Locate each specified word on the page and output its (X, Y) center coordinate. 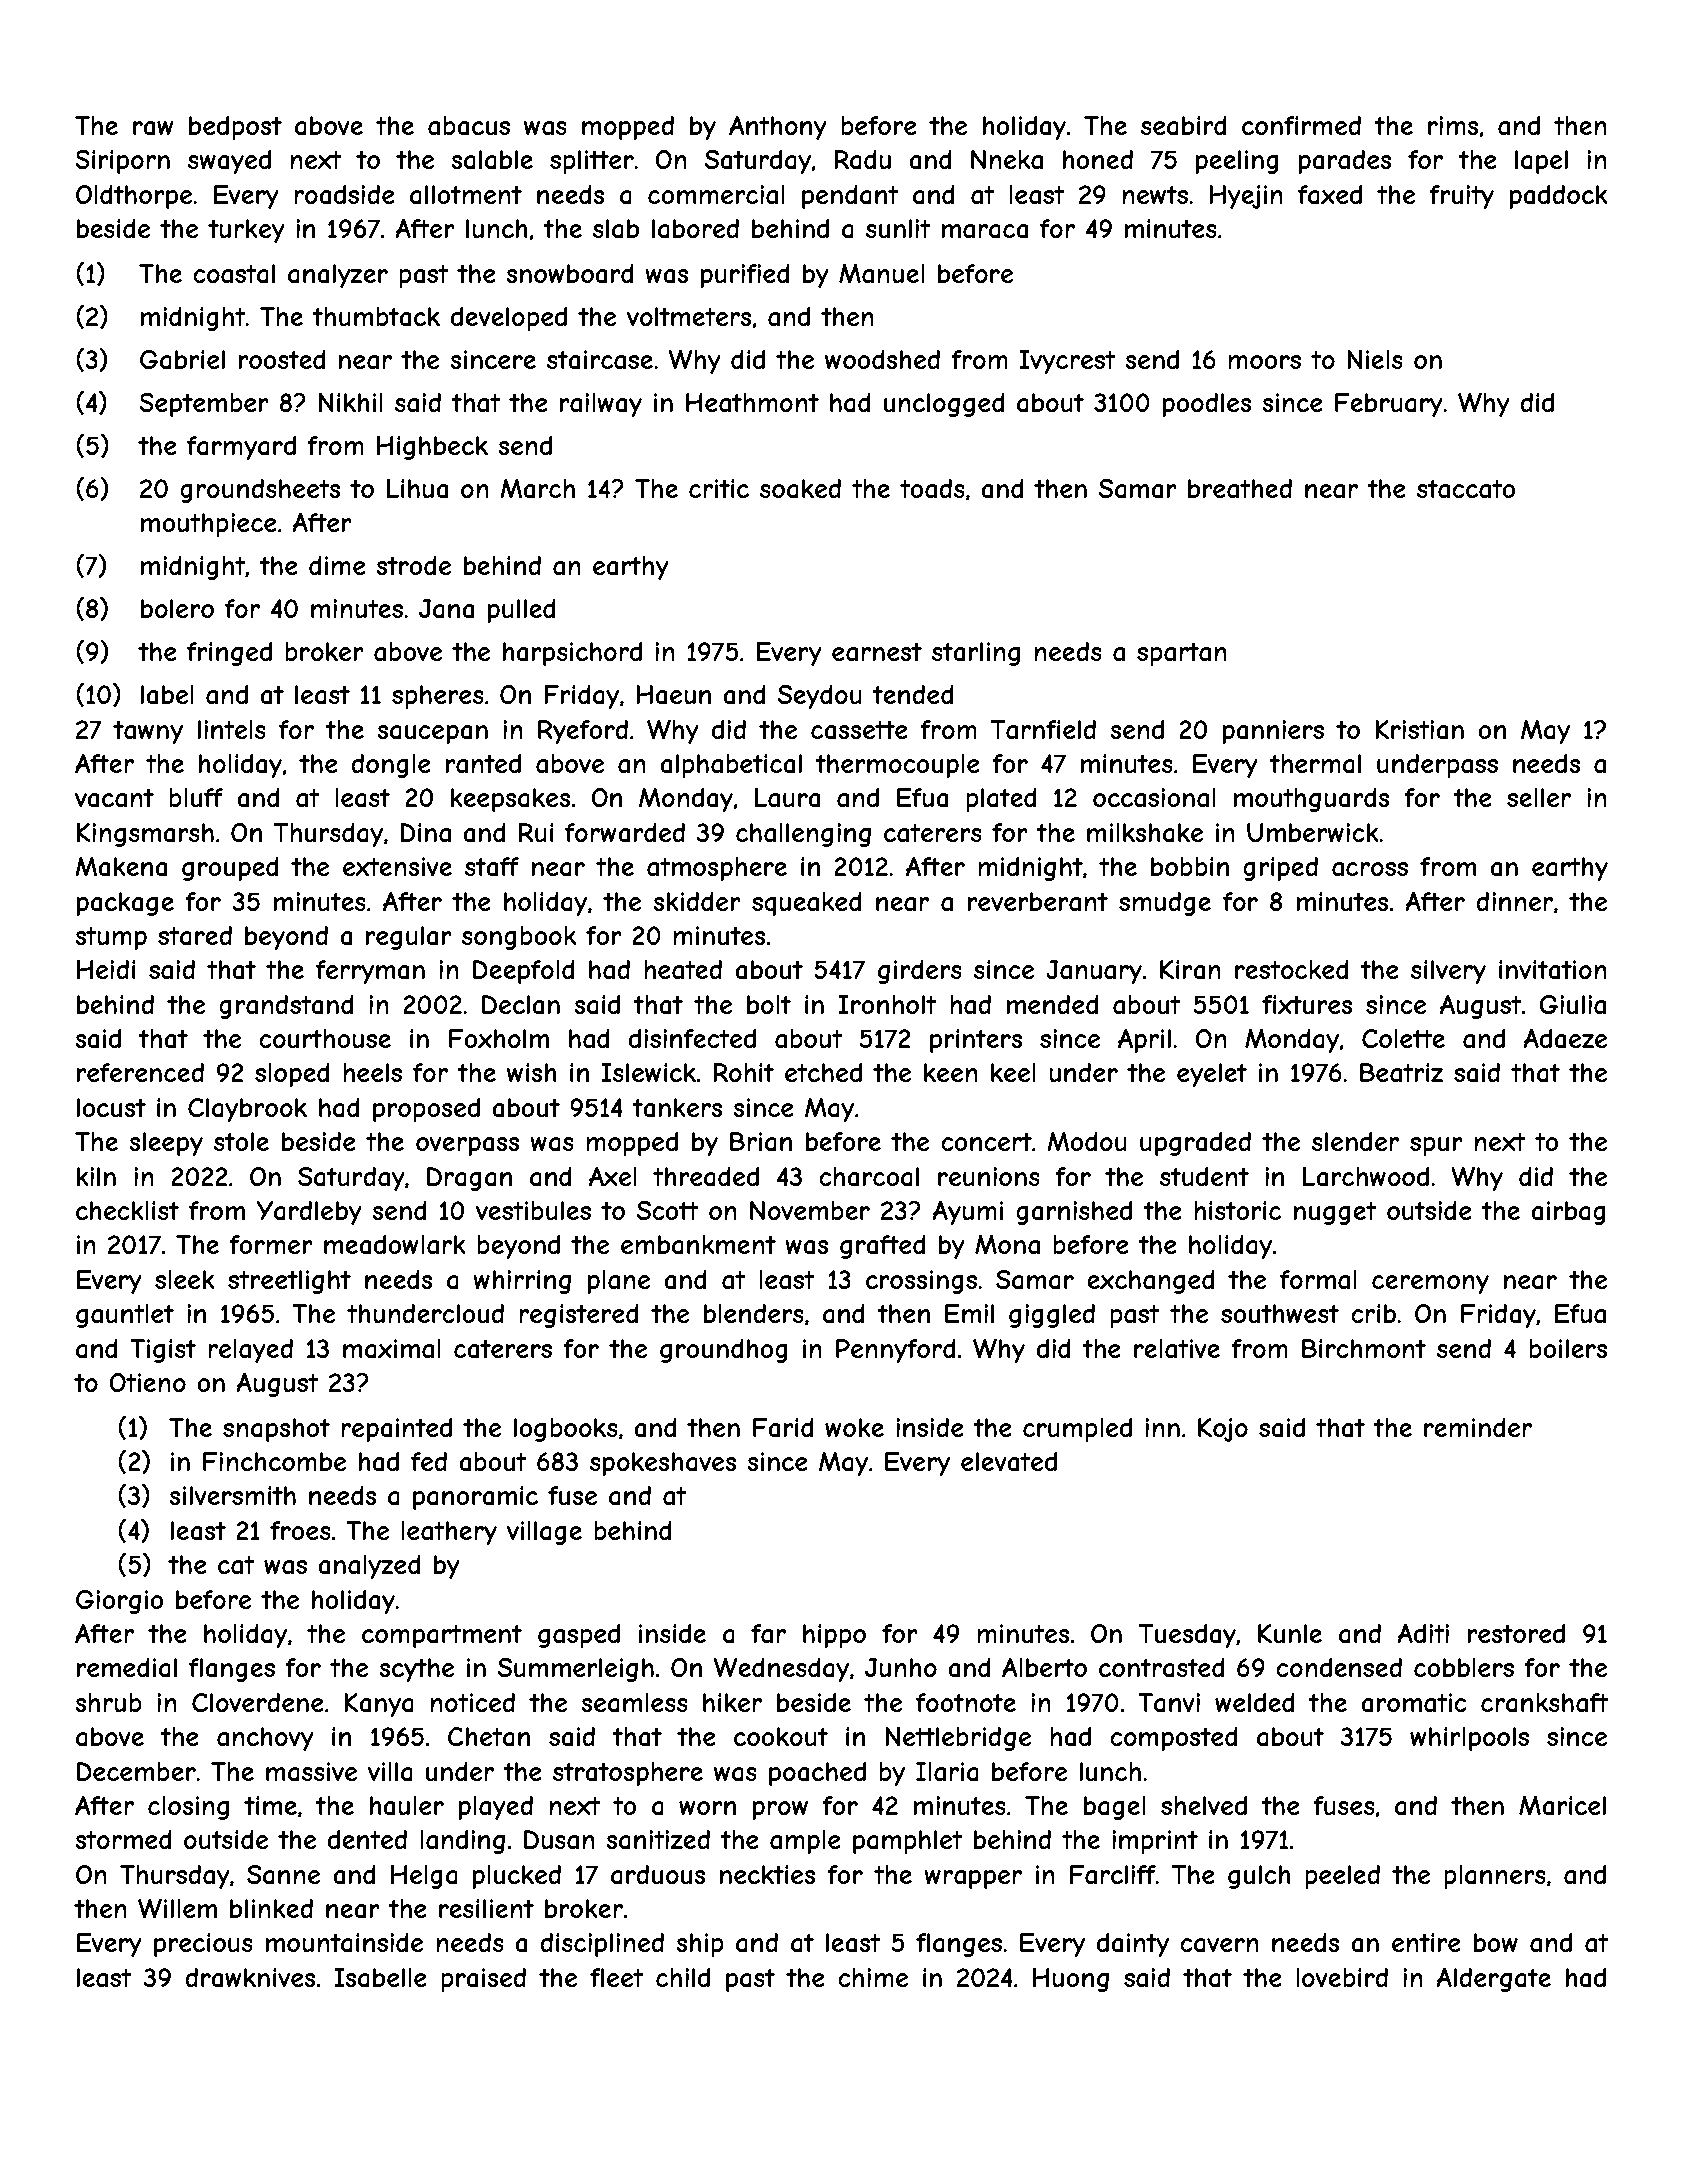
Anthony (778, 128)
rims (1453, 125)
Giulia (1572, 1005)
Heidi (106, 969)
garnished (1074, 1213)
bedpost (235, 128)
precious (203, 1945)
